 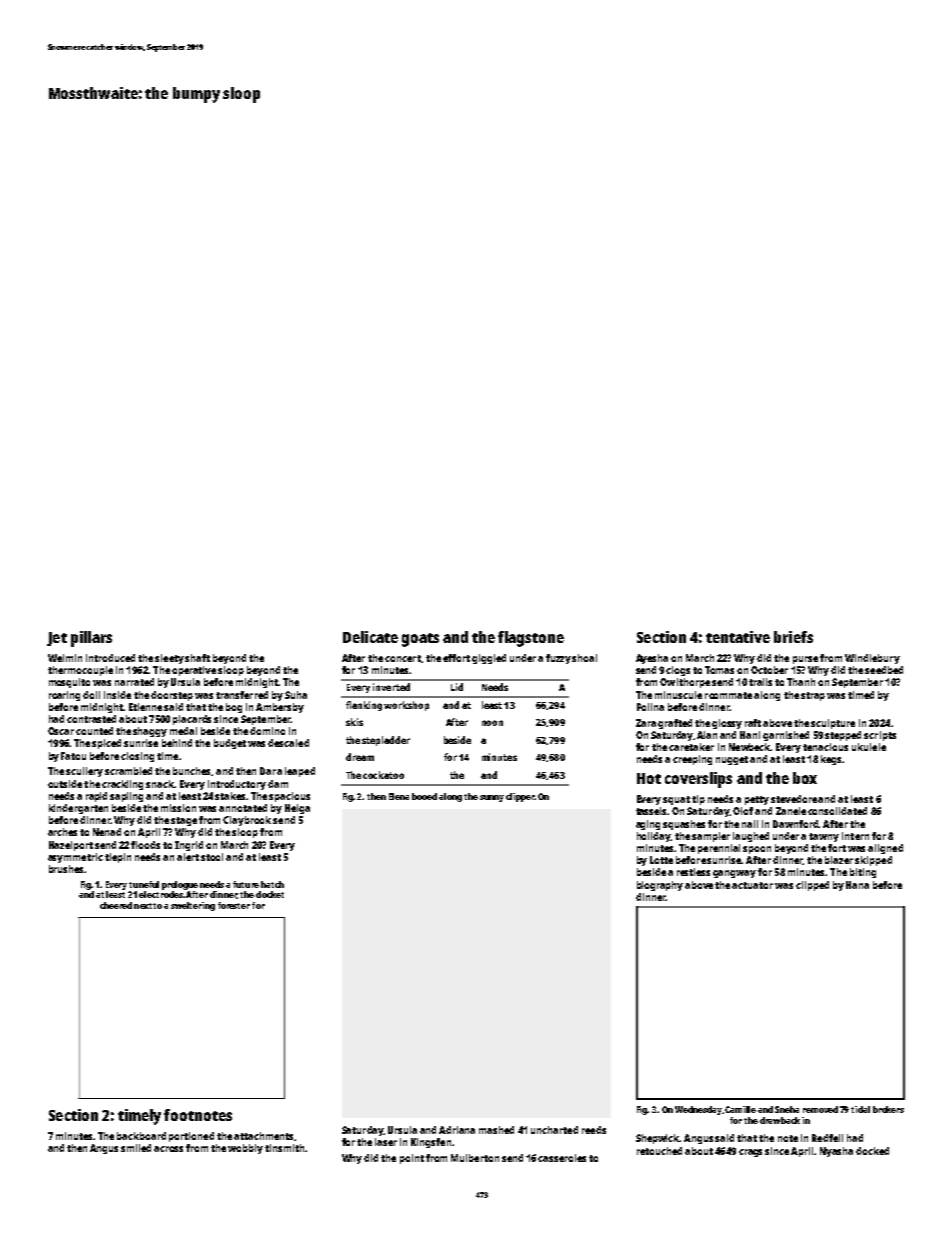 What do you see at coordinates (412, 1159) in the screenshot?
I see `point` at bounding box center [412, 1159].
